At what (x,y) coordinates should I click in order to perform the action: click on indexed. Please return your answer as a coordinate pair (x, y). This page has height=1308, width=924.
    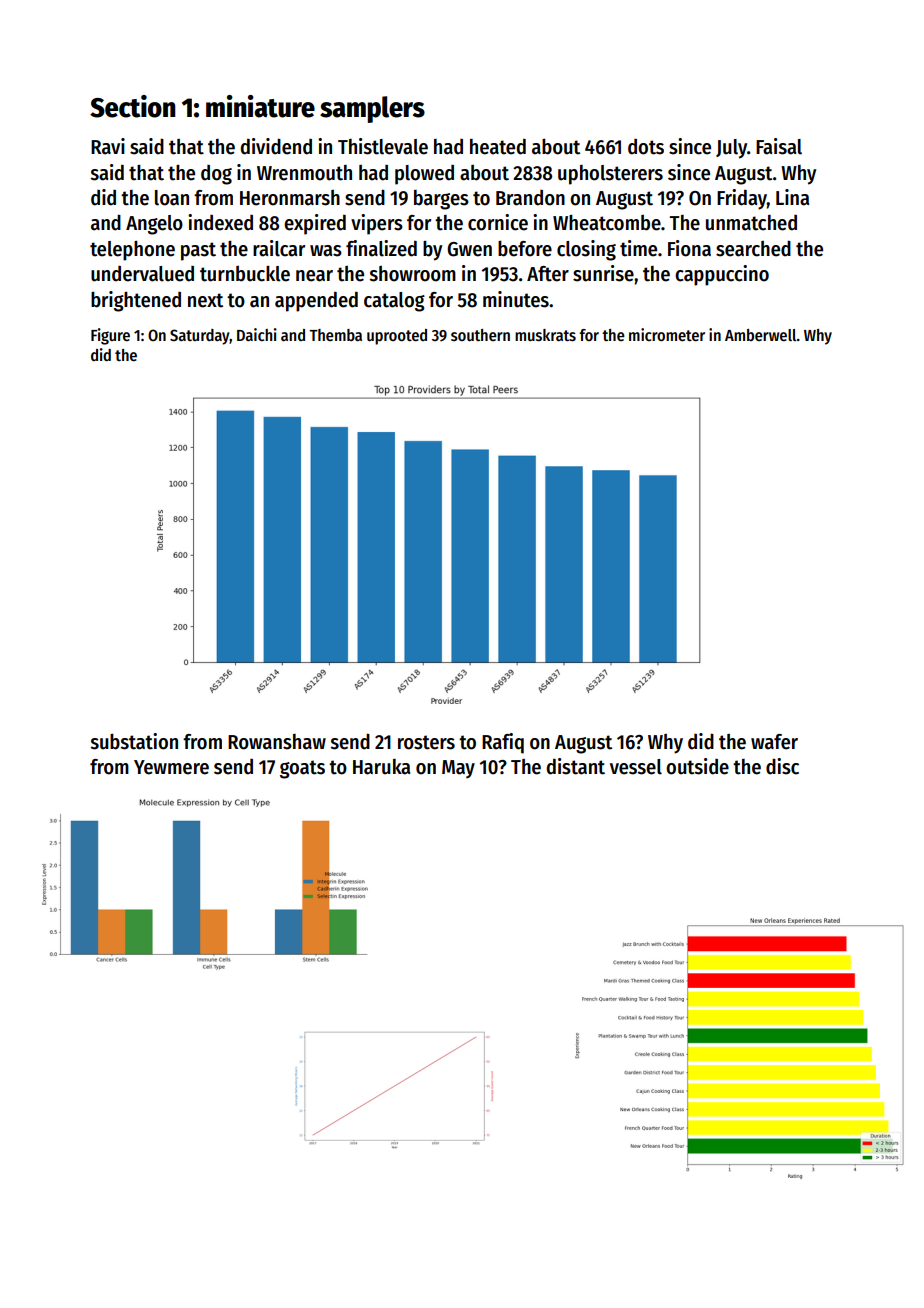
    Looking at the image, I should click on (220, 222).
